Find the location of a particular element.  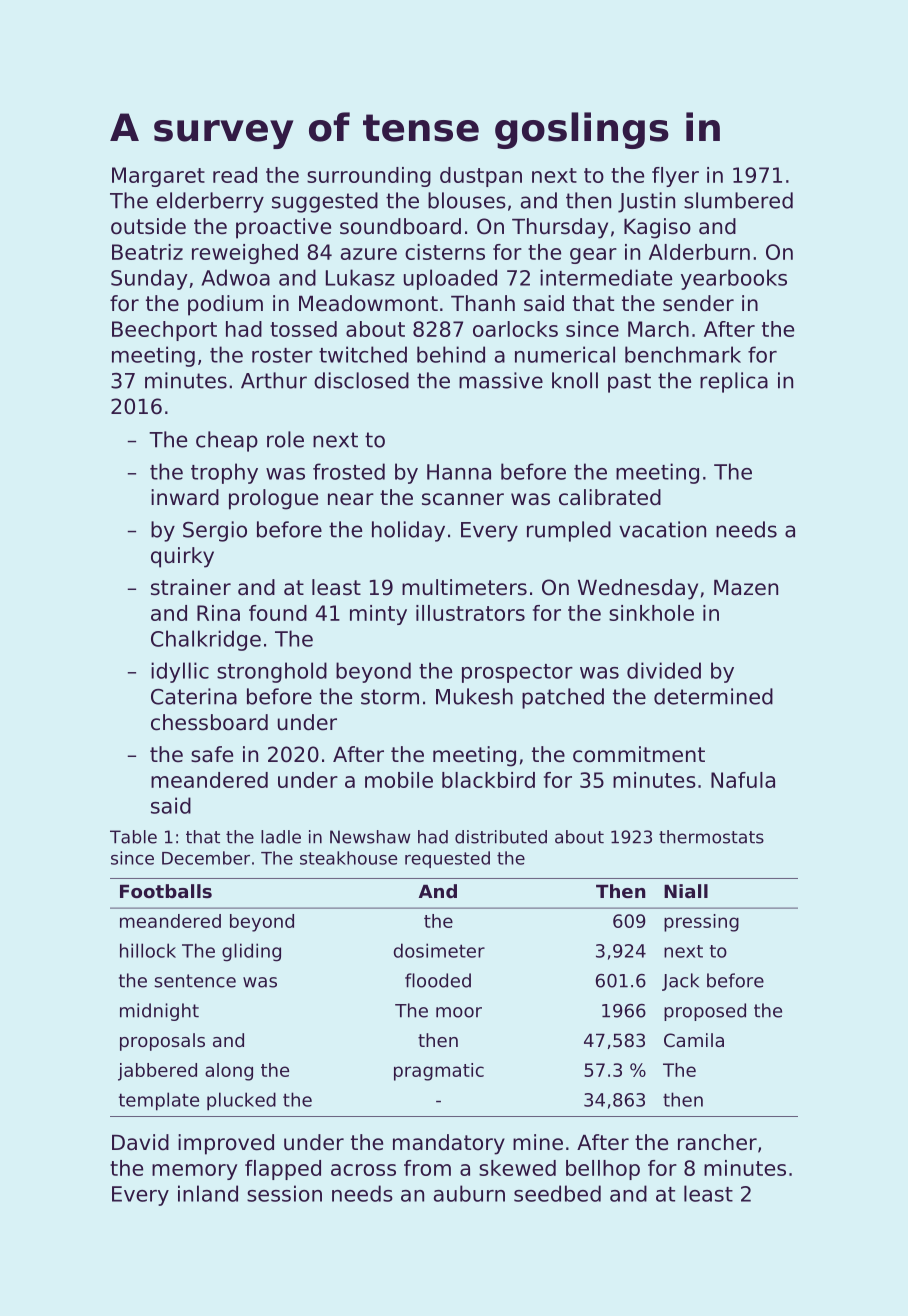

proposed is located at coordinates (705, 1012).
